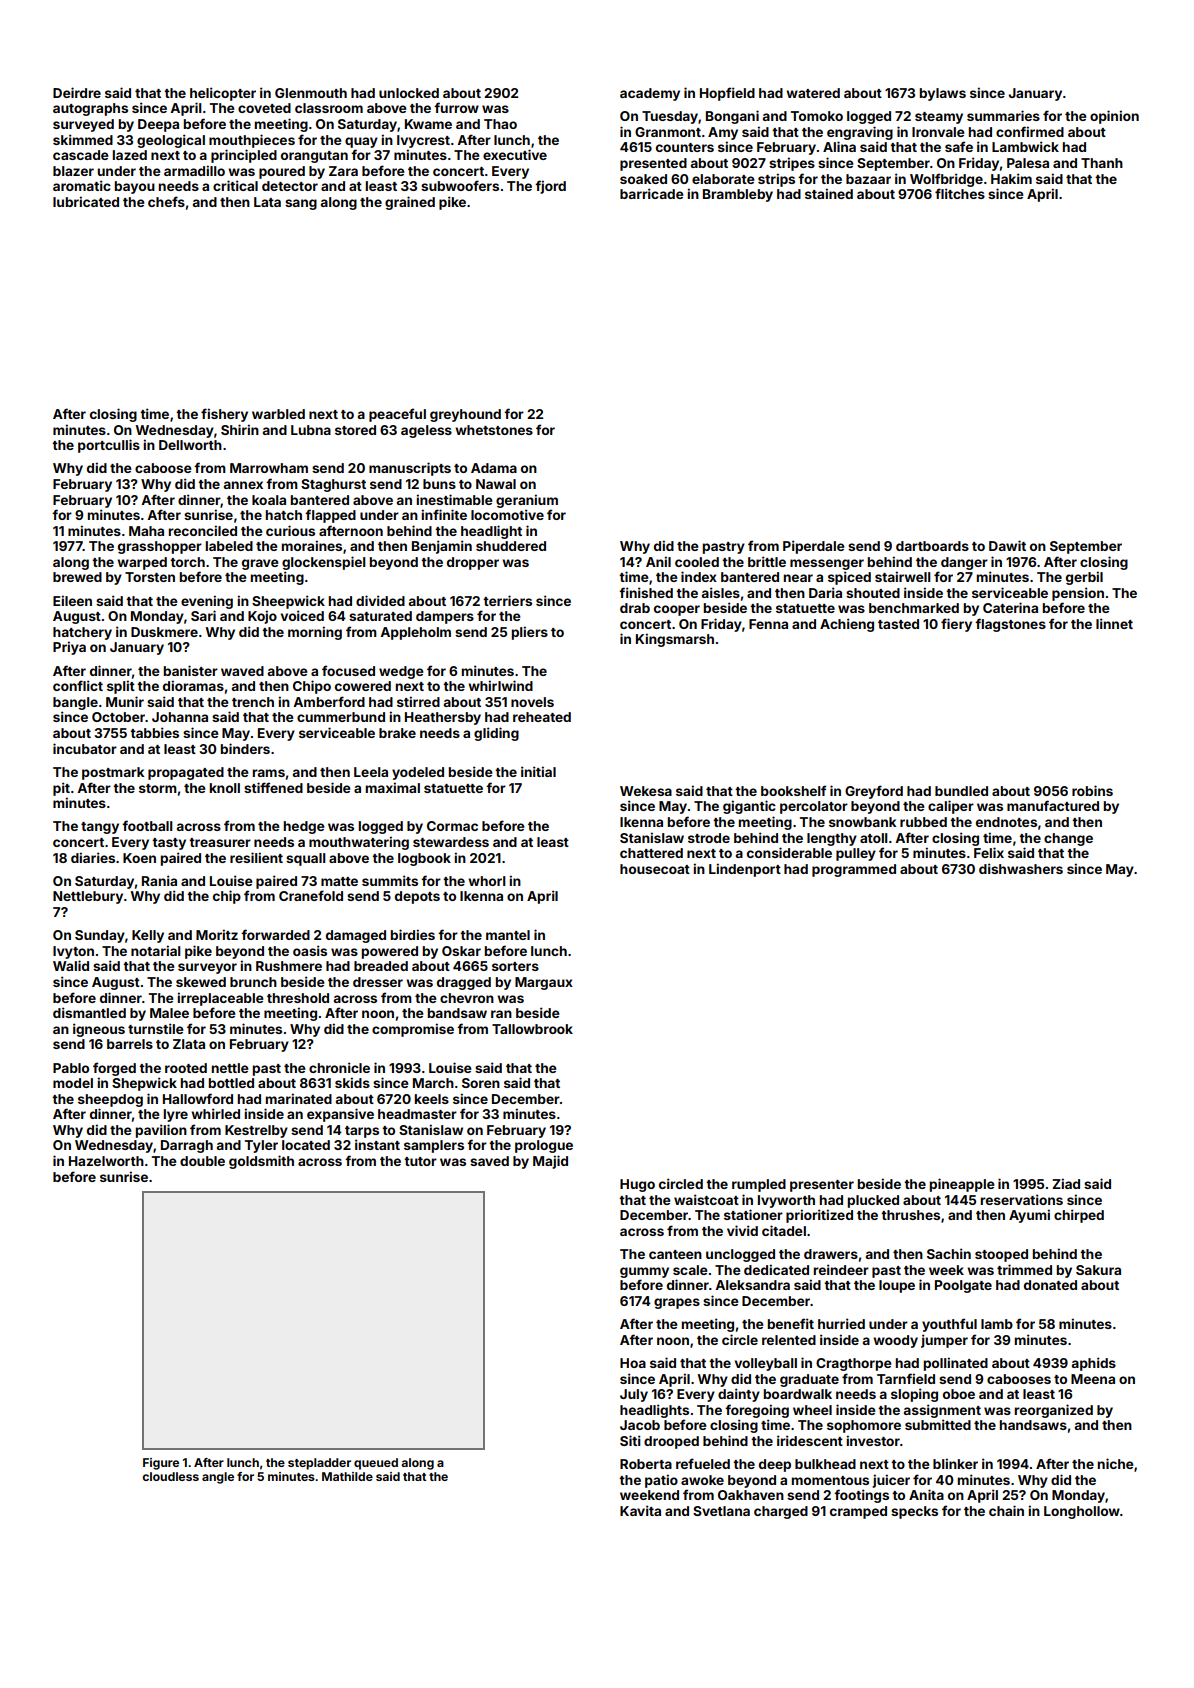 This image has height=1688, width=1194. I want to click on novels, so click(532, 702).
